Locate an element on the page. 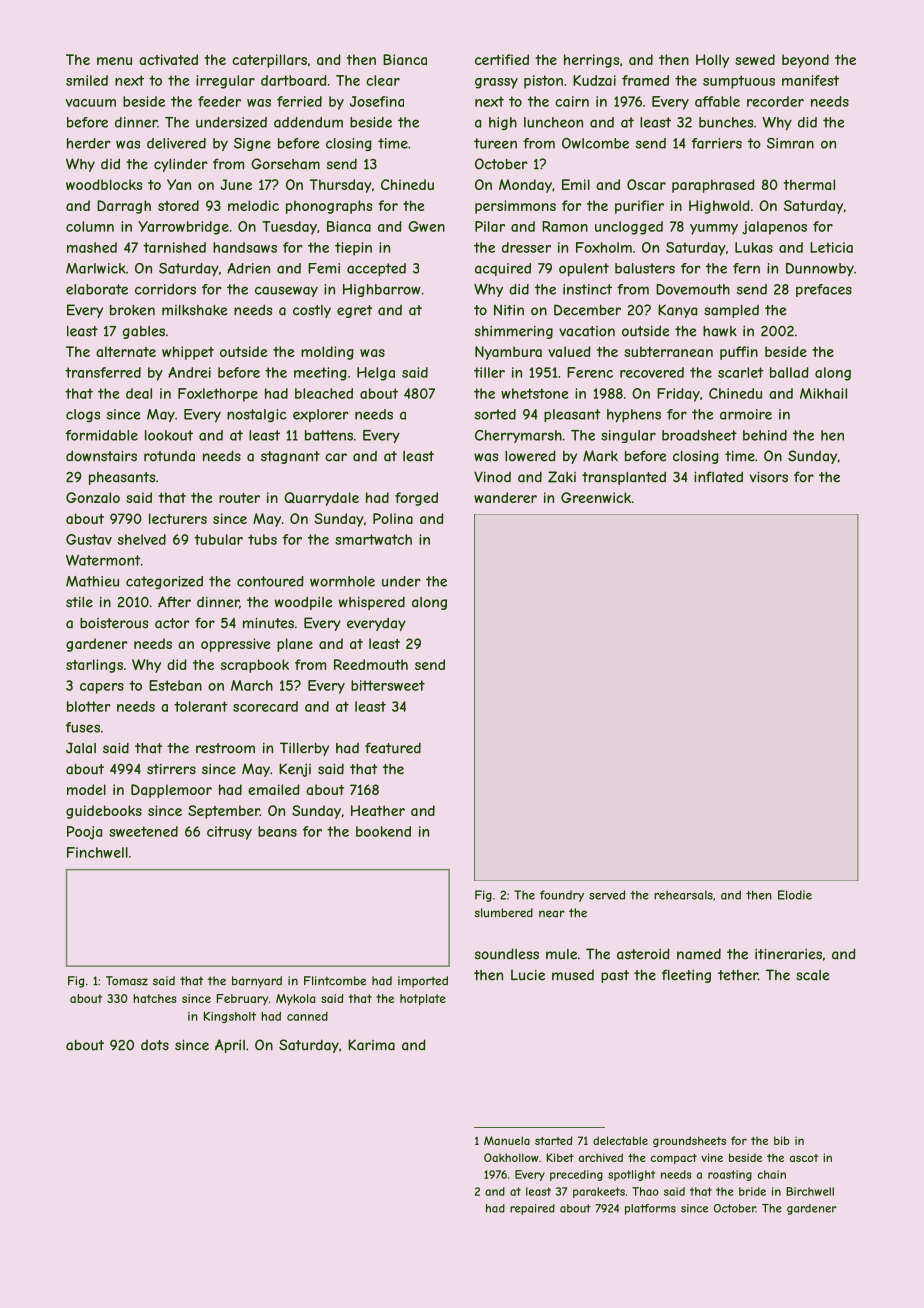 The width and height of the page is (924, 1308). roasting is located at coordinates (730, 1175).
